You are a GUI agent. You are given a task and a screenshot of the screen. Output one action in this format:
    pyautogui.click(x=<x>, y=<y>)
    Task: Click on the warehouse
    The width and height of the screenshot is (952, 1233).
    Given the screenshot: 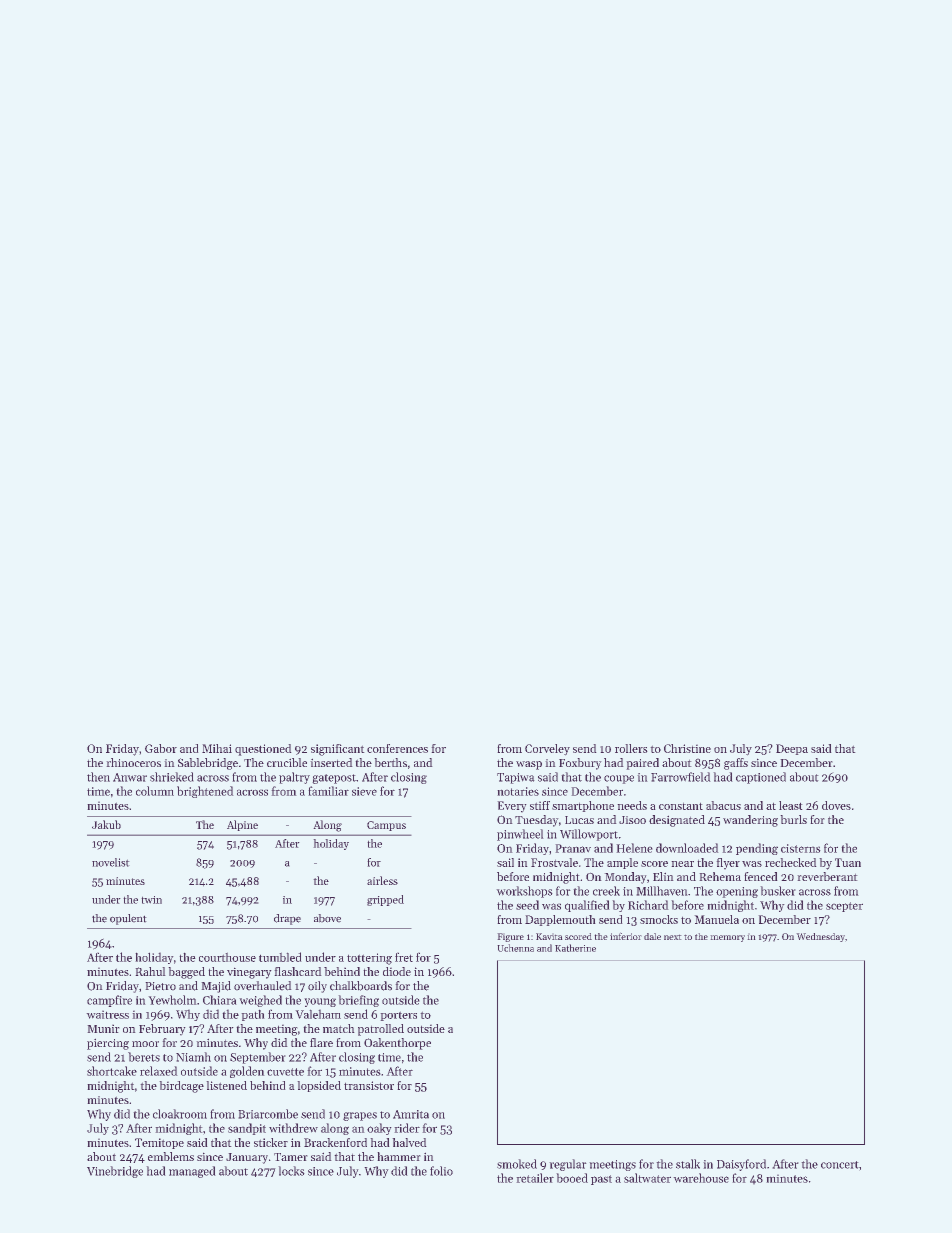 What is the action you would take?
    pyautogui.click(x=701, y=1178)
